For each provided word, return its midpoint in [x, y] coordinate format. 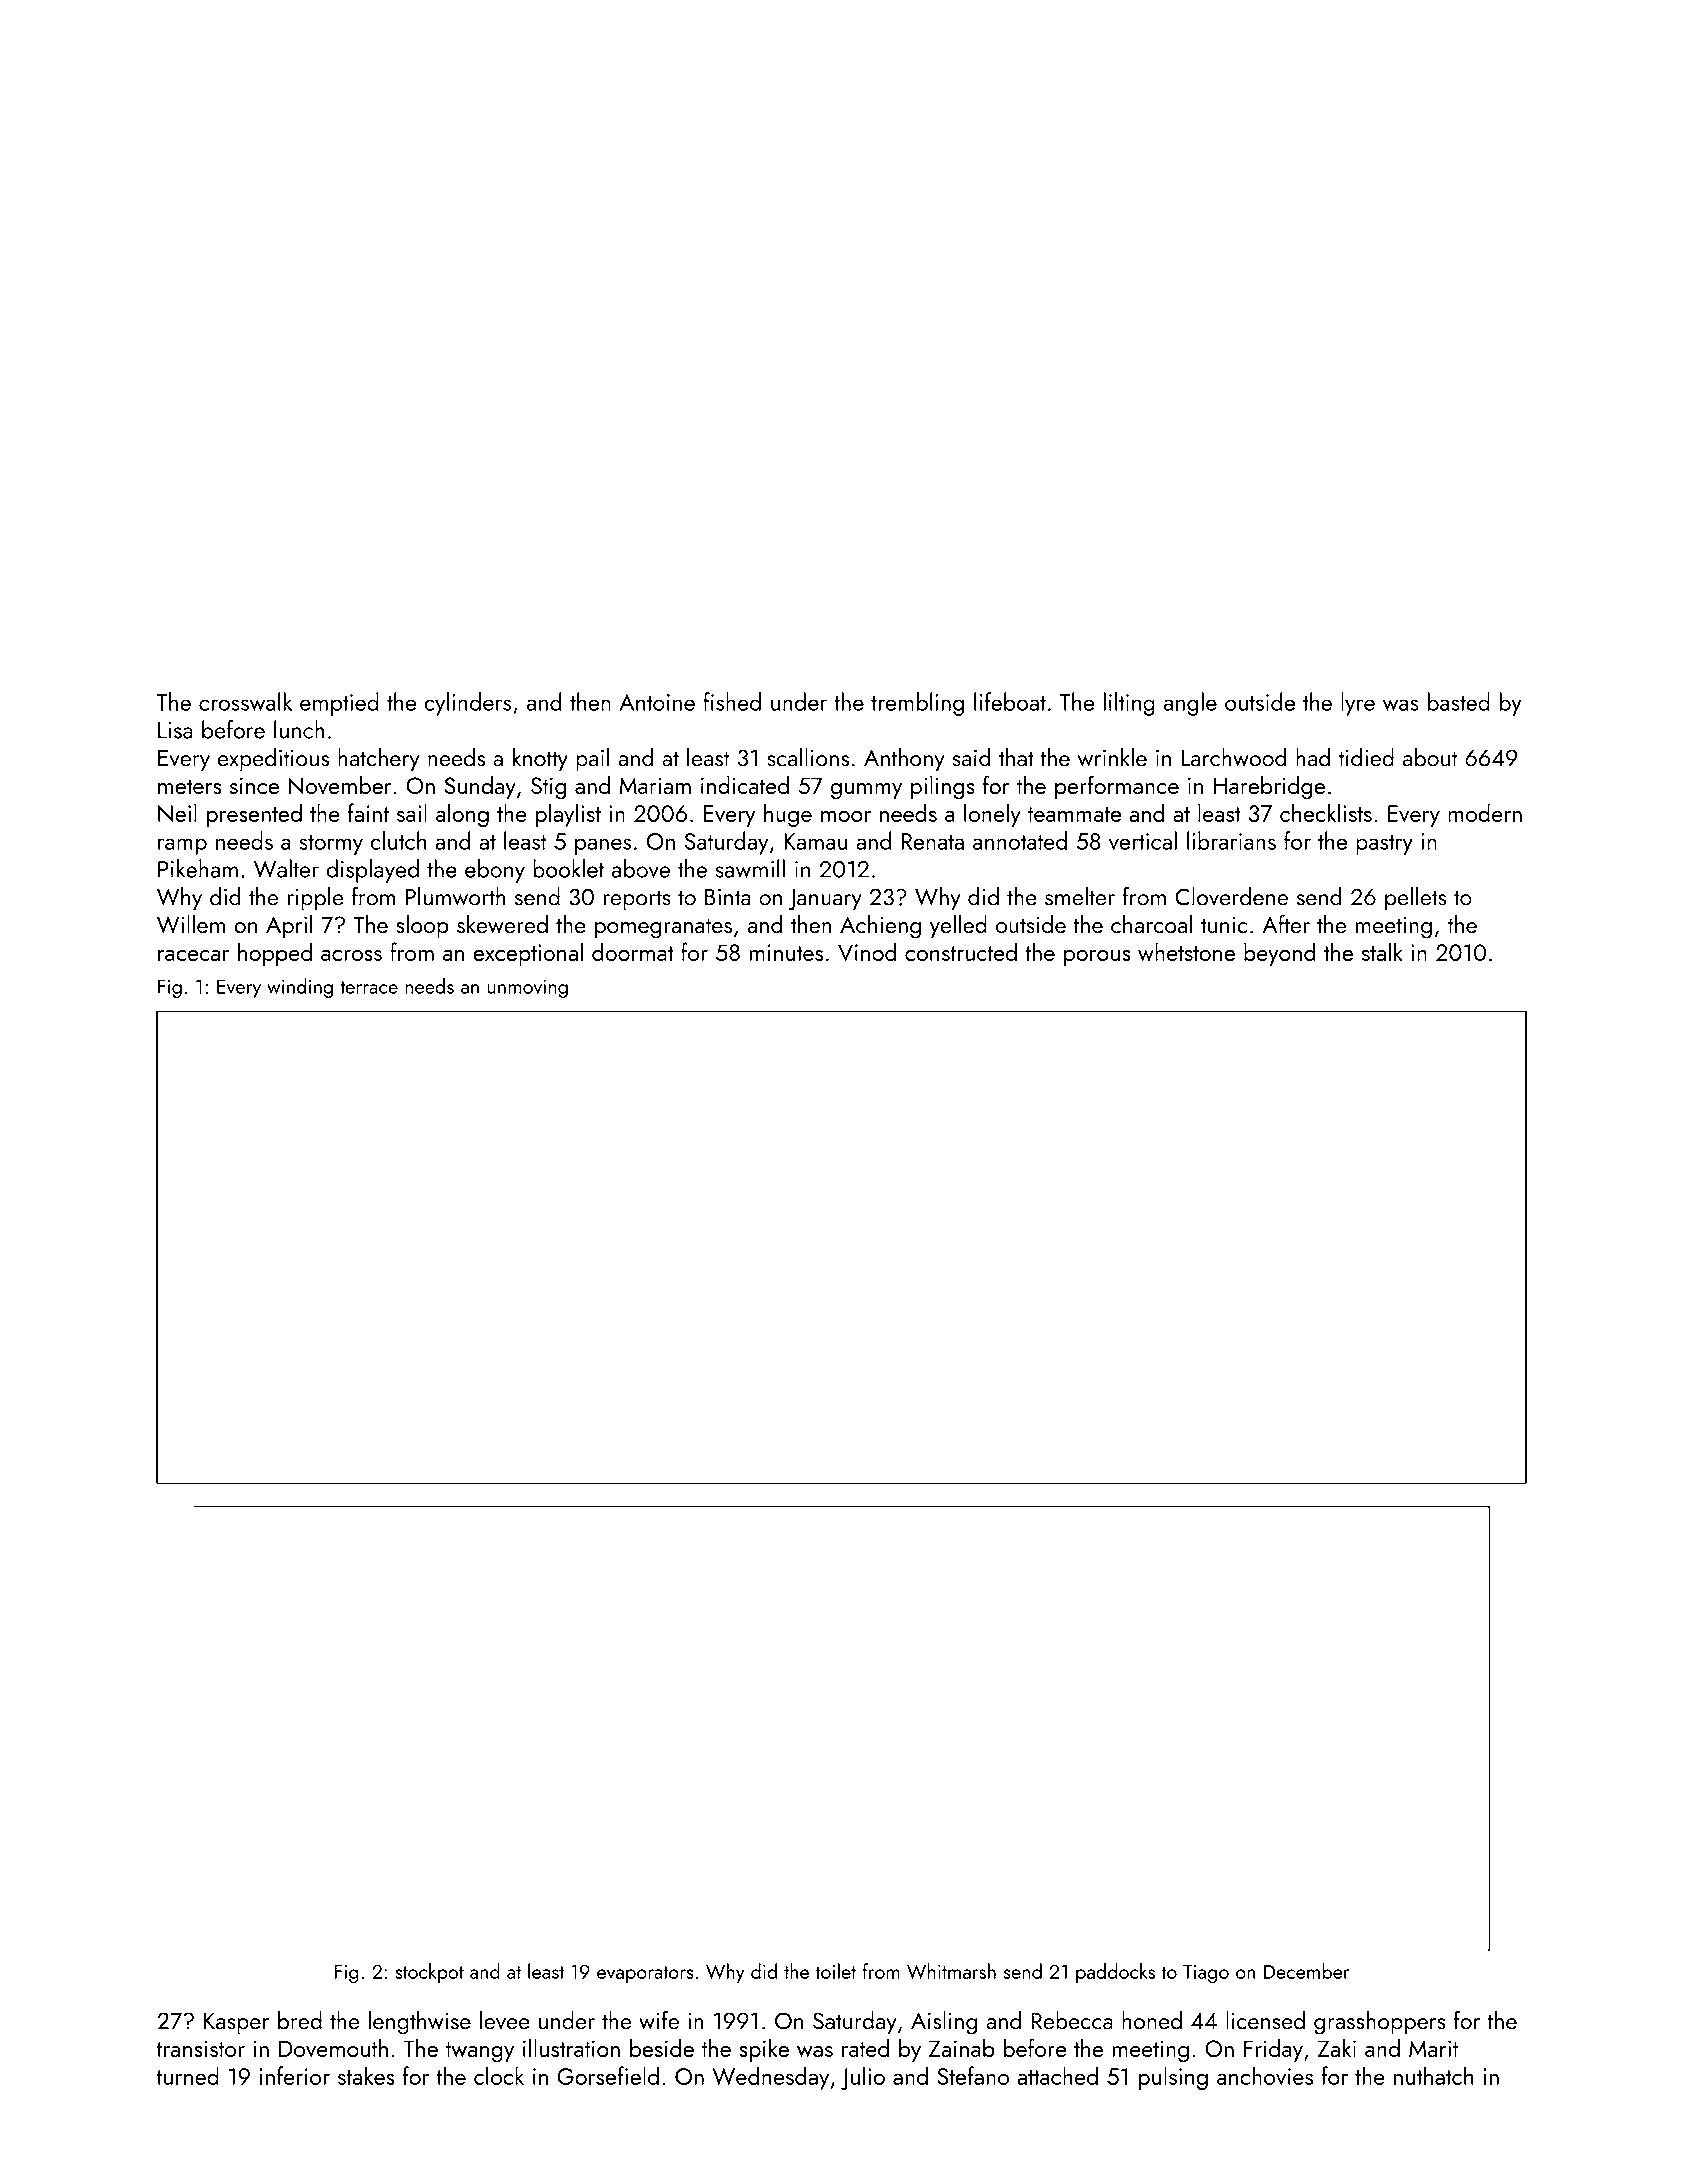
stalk [1382, 951]
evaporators [645, 1974]
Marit [1433, 2048]
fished [732, 701]
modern [1485, 812]
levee [505, 2020]
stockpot [429, 1973]
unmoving [527, 988]
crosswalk [245, 701]
